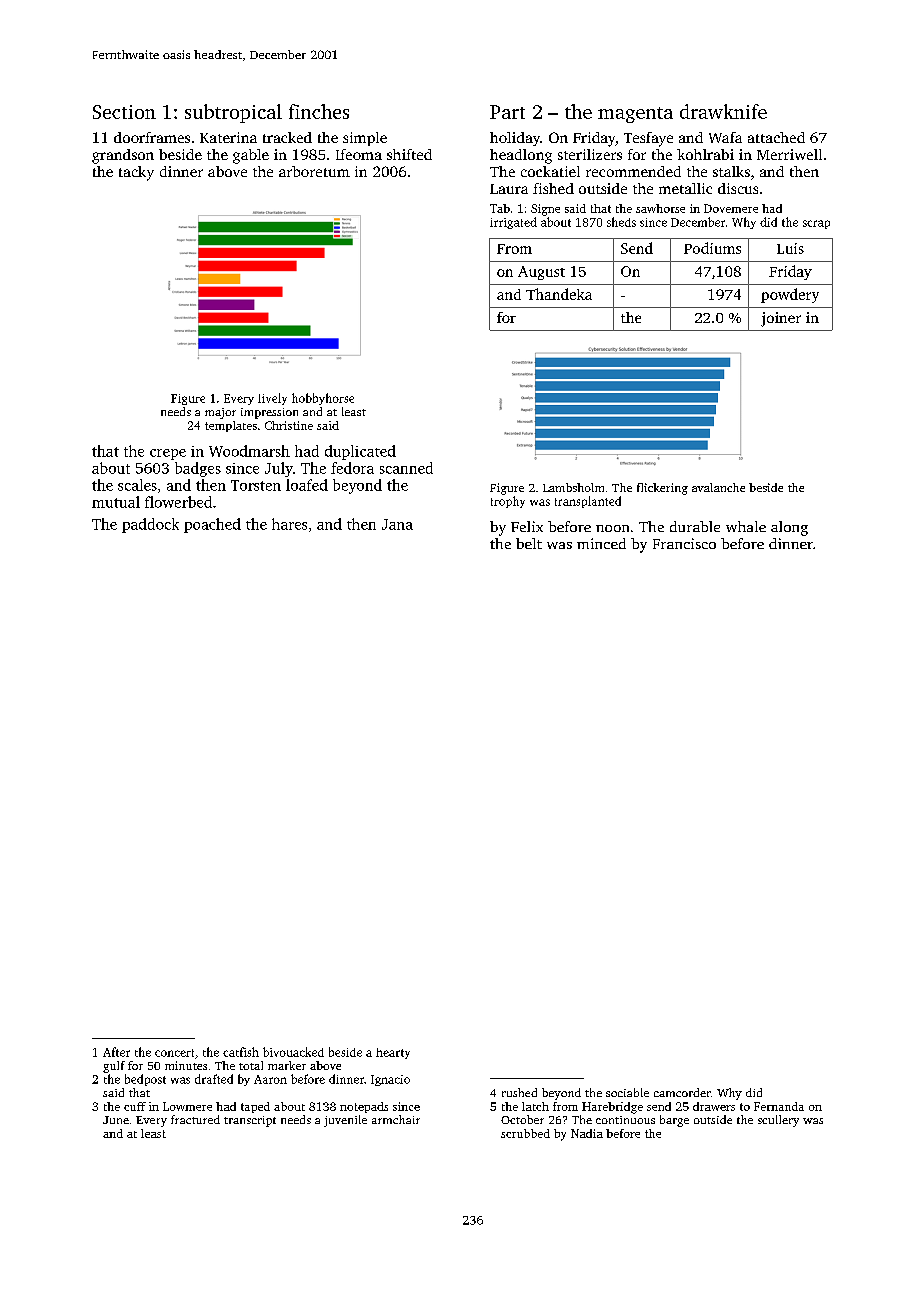  Describe the element at coordinates (152, 137) in the image. I see `doorframes` at that location.
